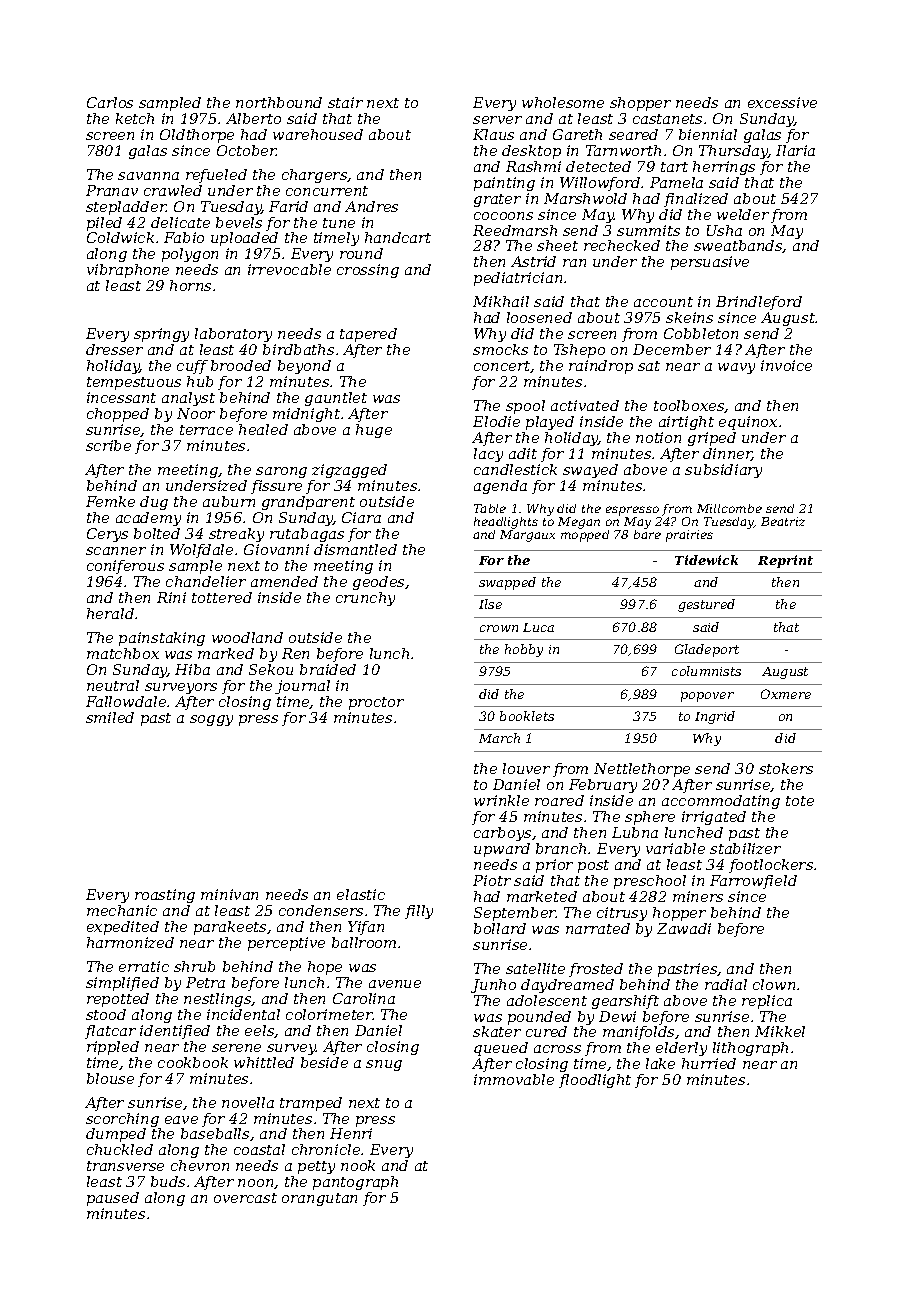 Image resolution: width=908 pixels, height=1316 pixels. Describe the element at coordinates (239, 222) in the document. I see `bevels` at that location.
